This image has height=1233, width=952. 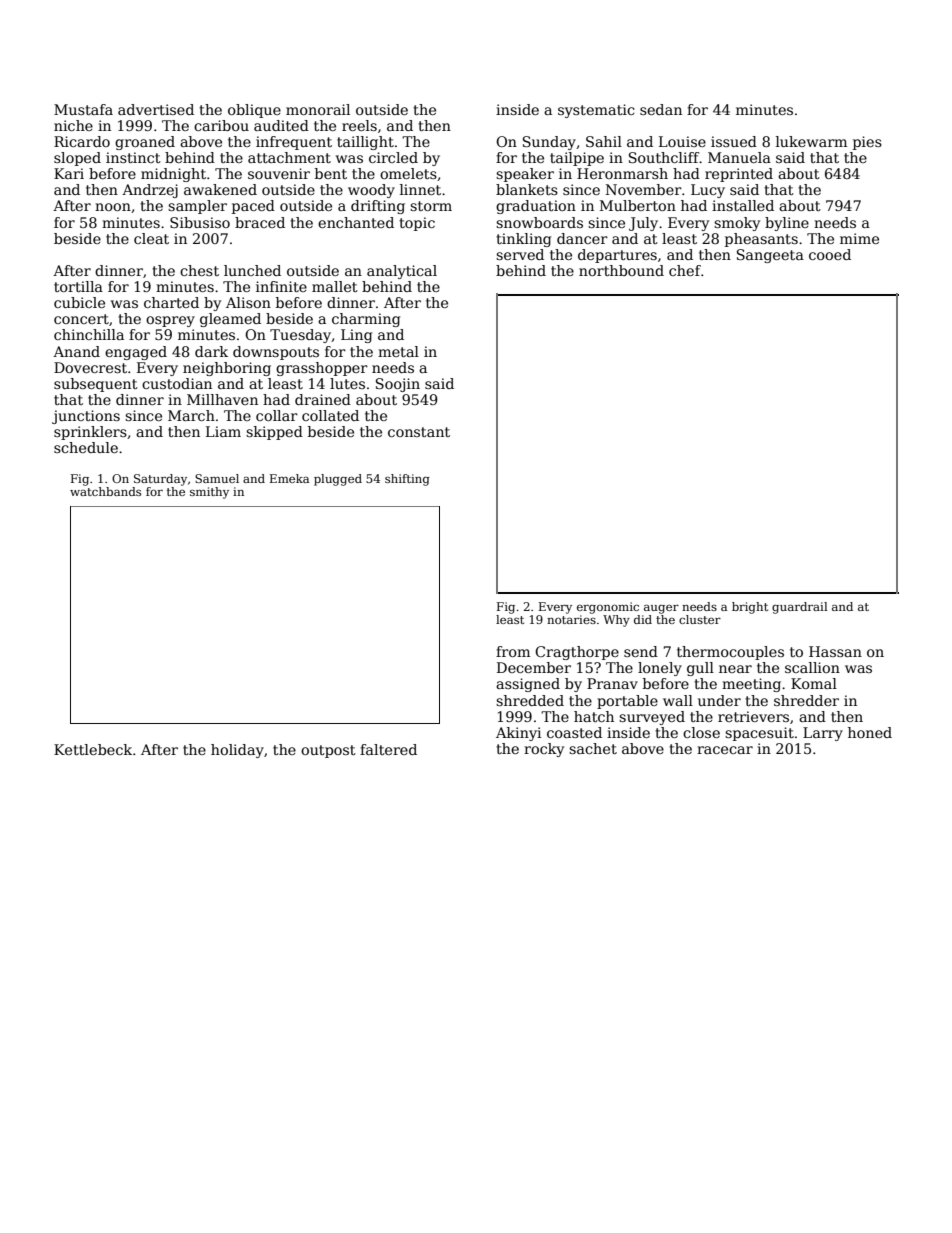 I want to click on faltered, so click(x=388, y=749).
